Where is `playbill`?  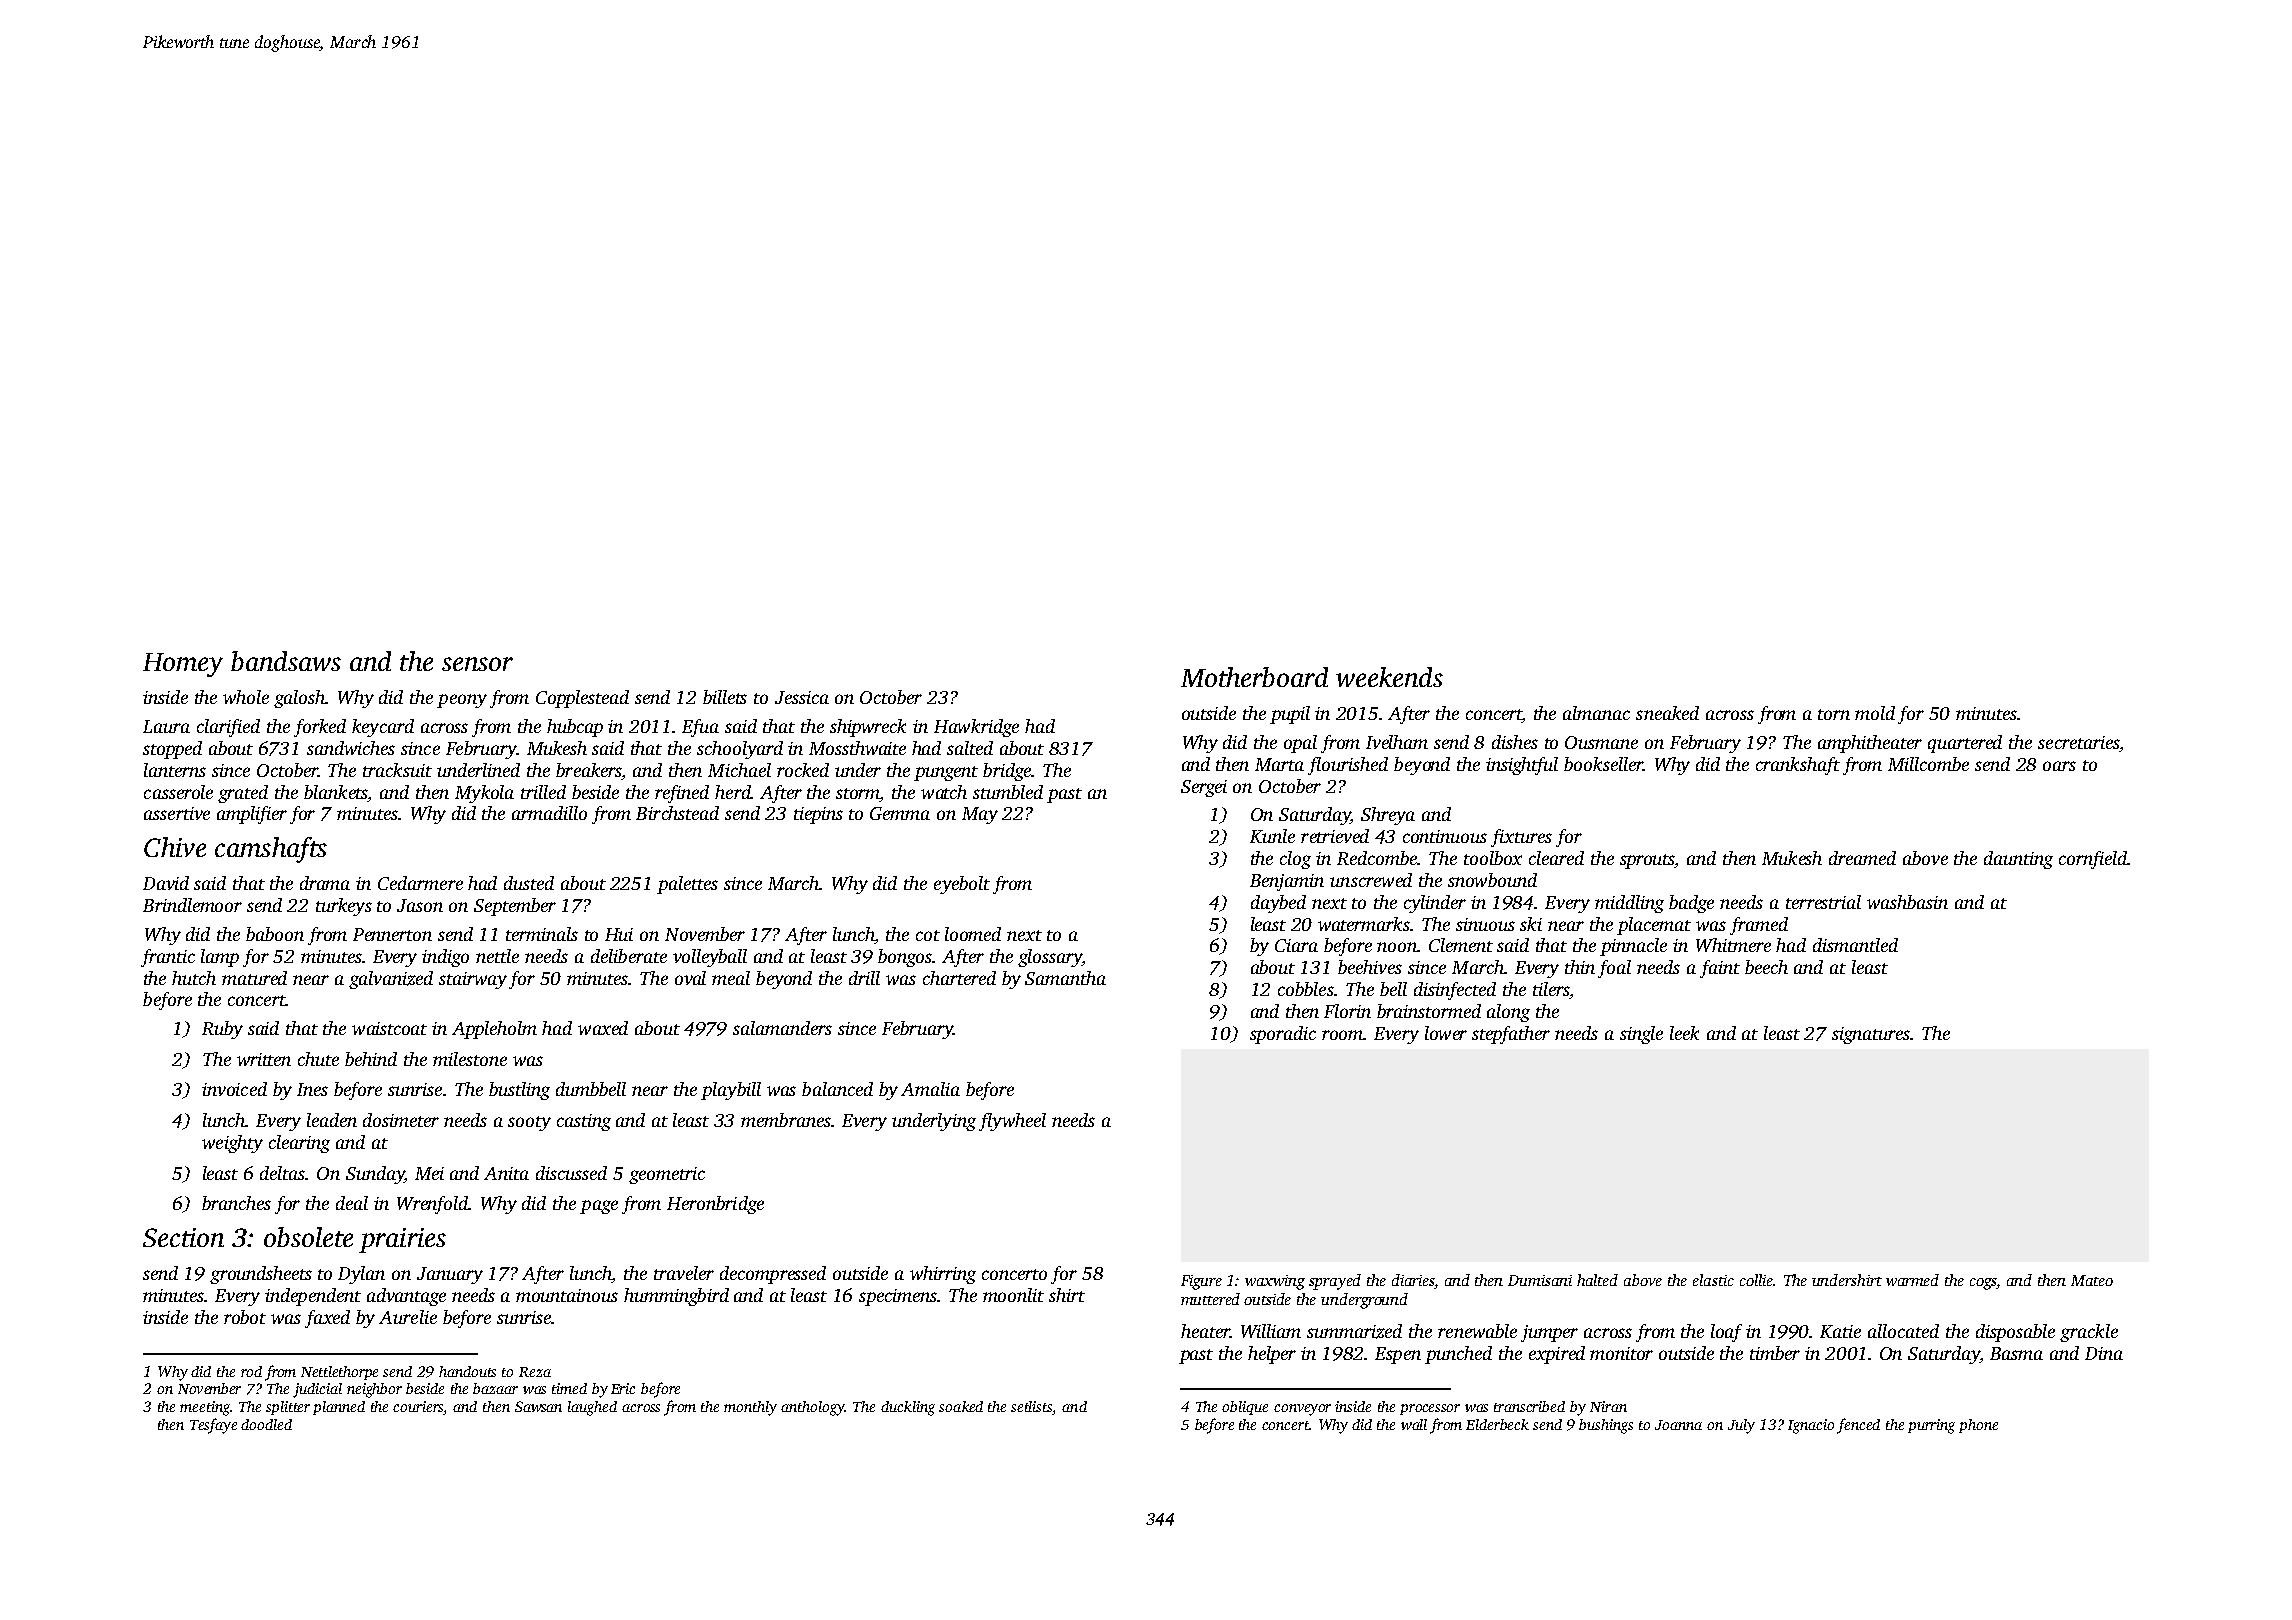 playbill is located at coordinates (731, 1091).
